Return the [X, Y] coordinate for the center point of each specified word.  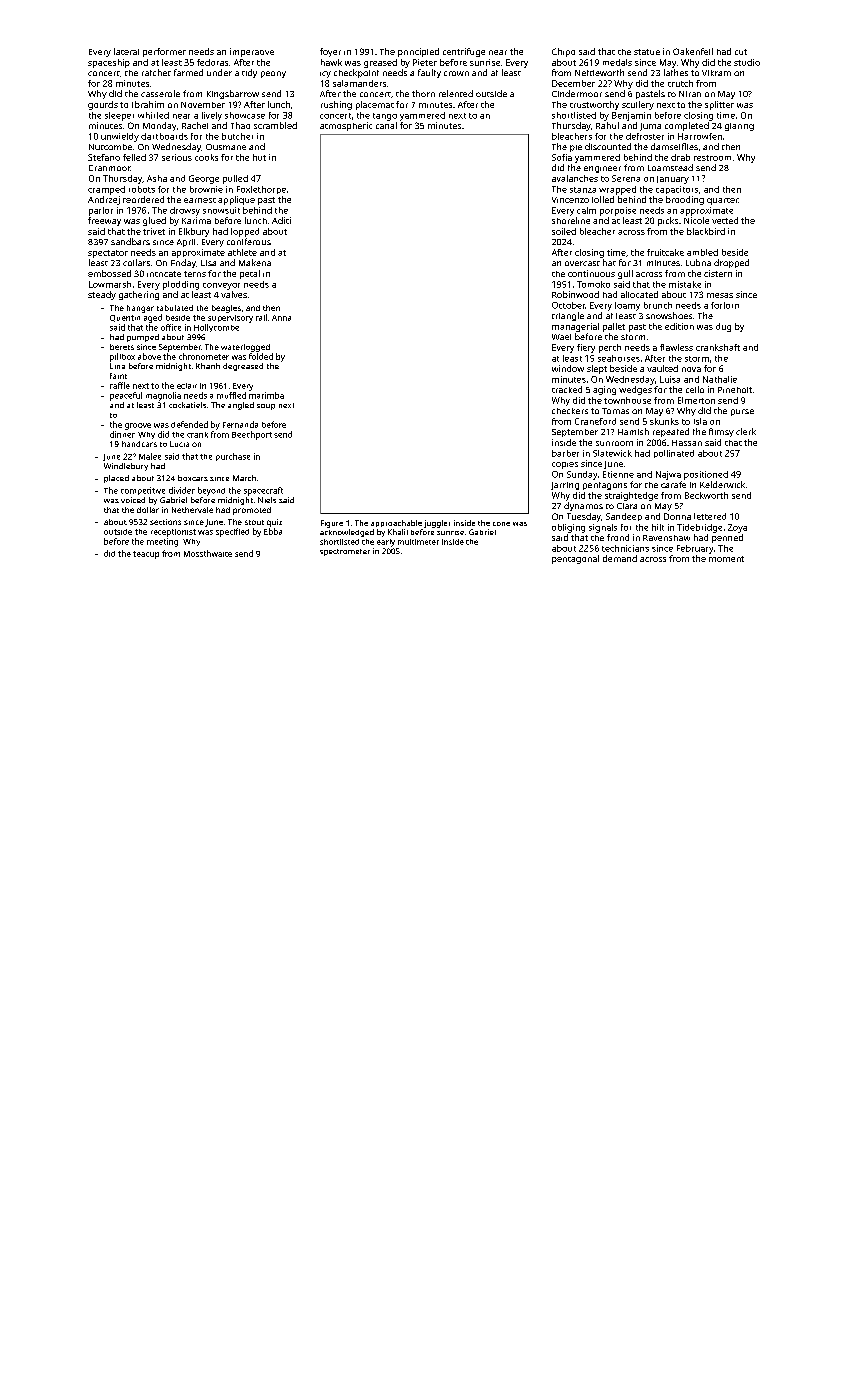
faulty [429, 73]
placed [116, 479]
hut [259, 157]
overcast [582, 263]
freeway [104, 221]
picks [668, 221]
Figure [332, 524]
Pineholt [735, 390]
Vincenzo [570, 200]
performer [164, 52]
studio [747, 62]
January [673, 180]
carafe [673, 484]
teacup [146, 555]
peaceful [126, 396]
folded [261, 356]
